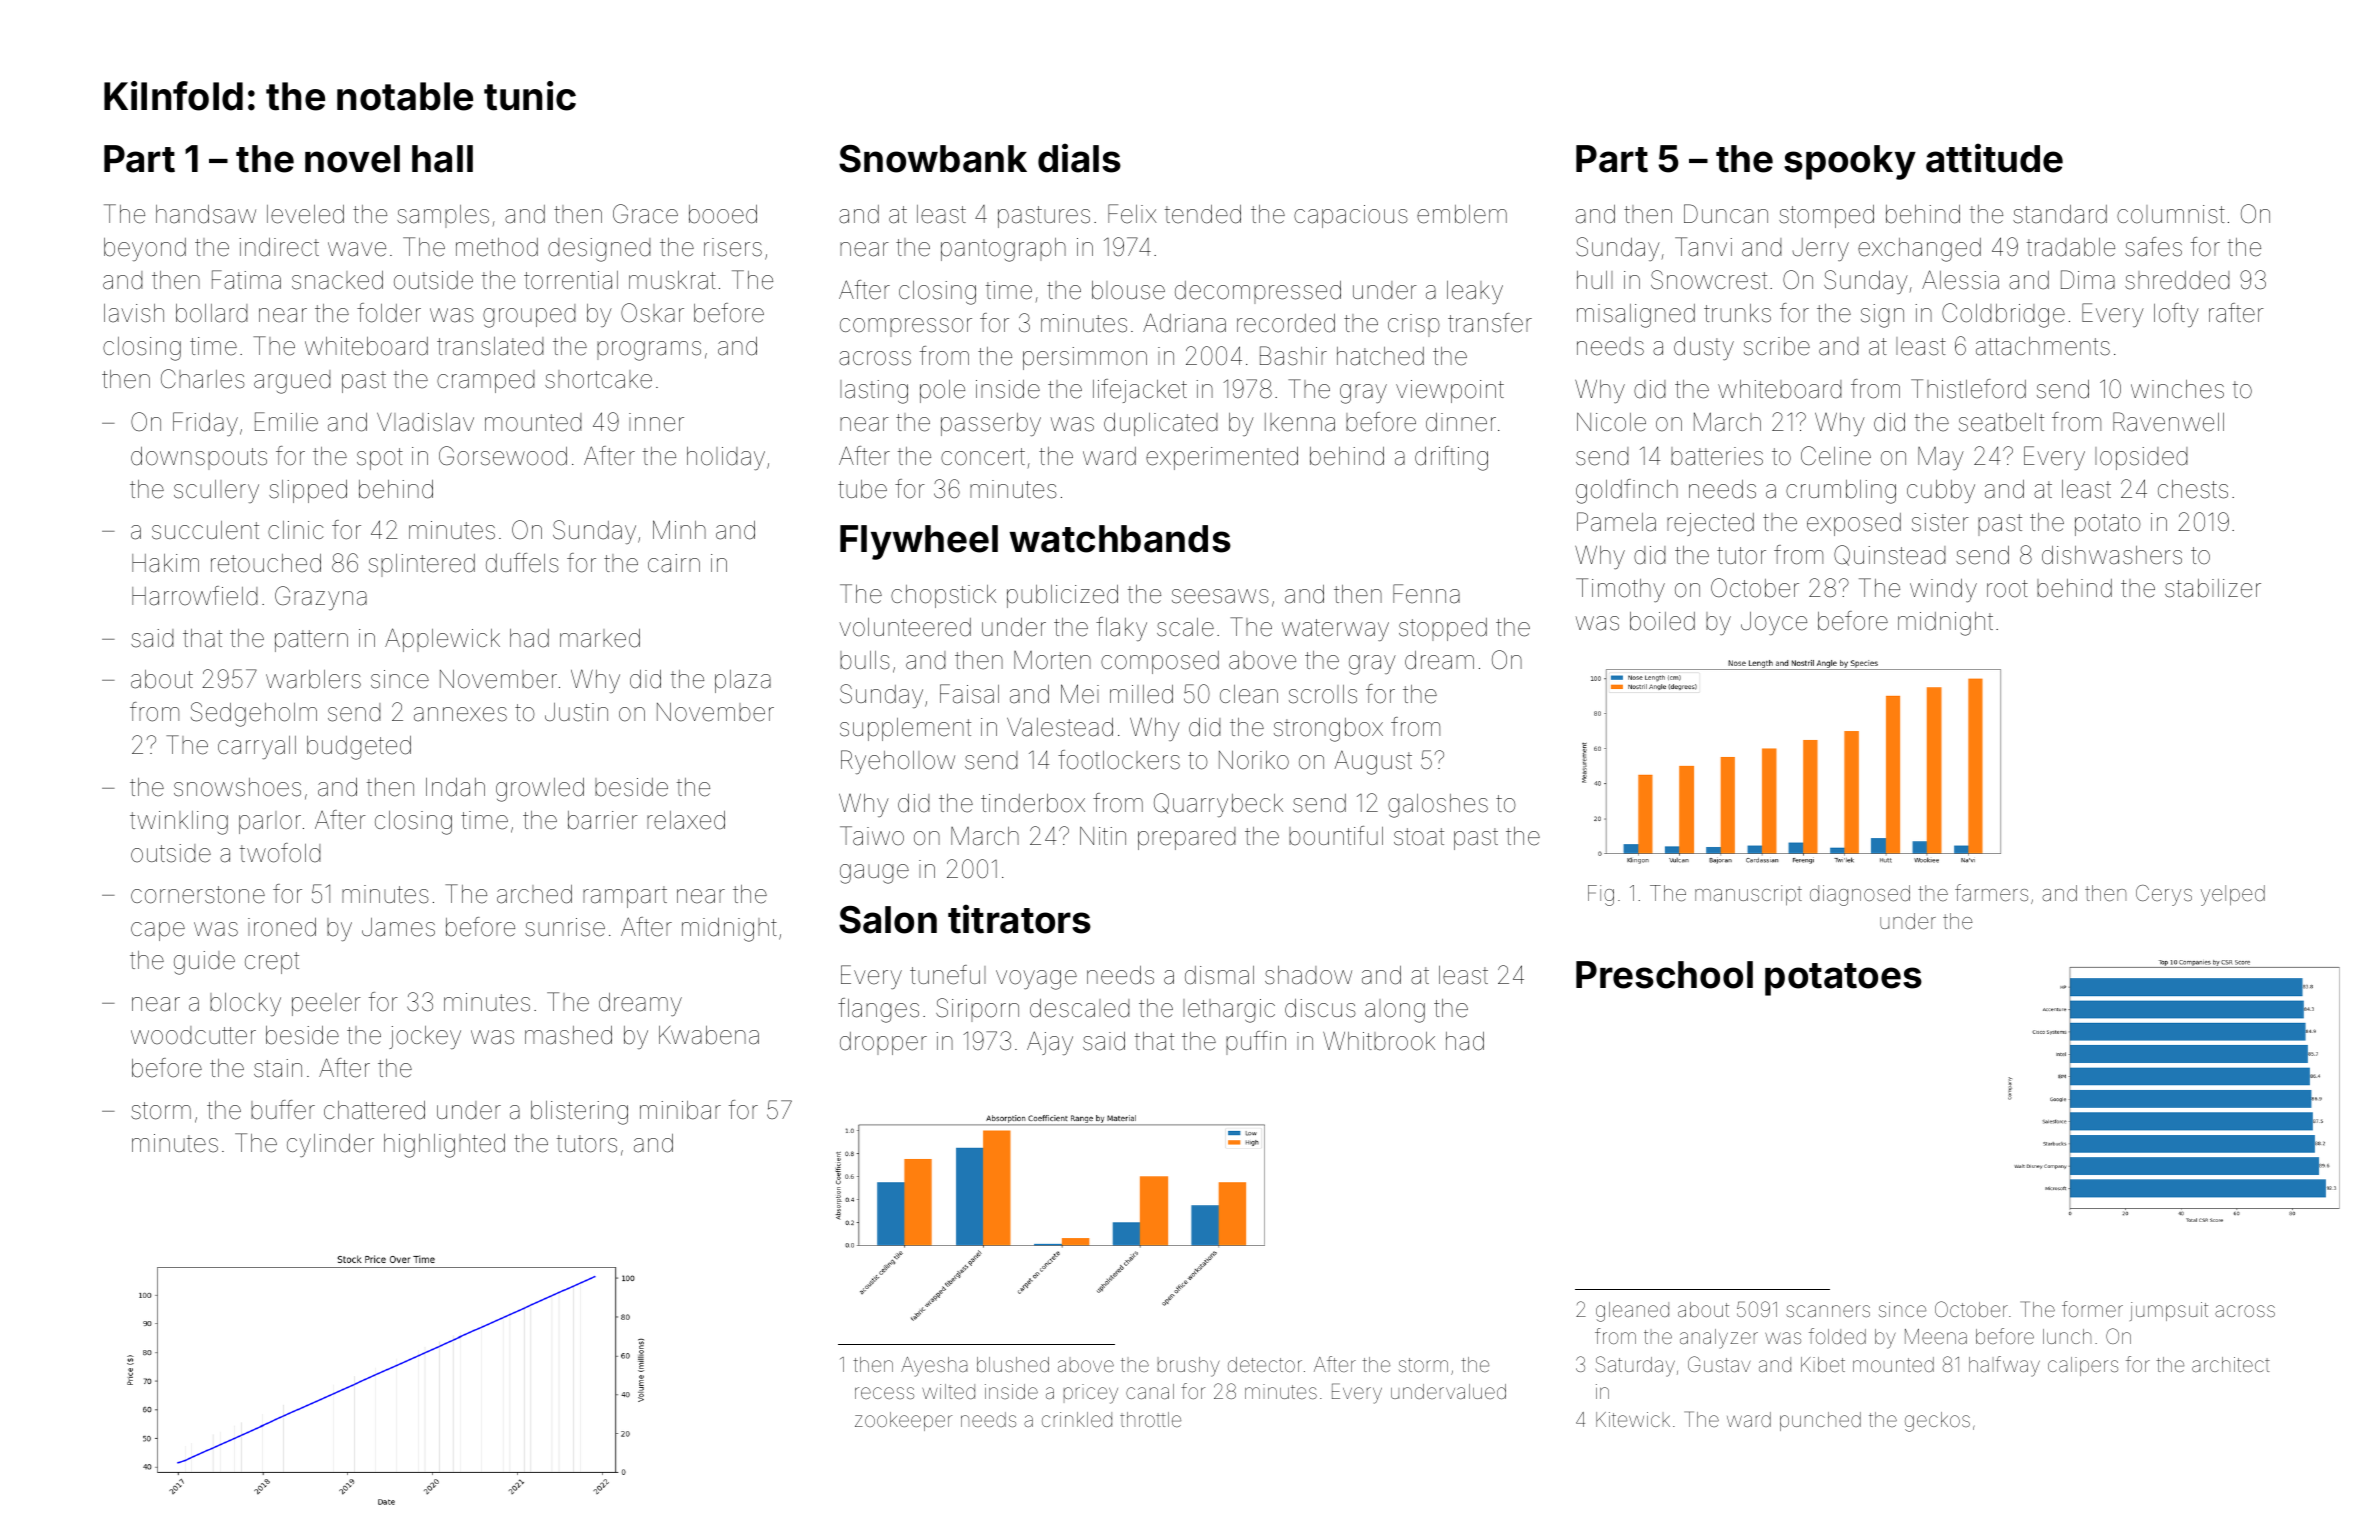 This document has height=1540, width=2380. Describe the element at coordinates (1132, 214) in the document. I see `Felix` at that location.
